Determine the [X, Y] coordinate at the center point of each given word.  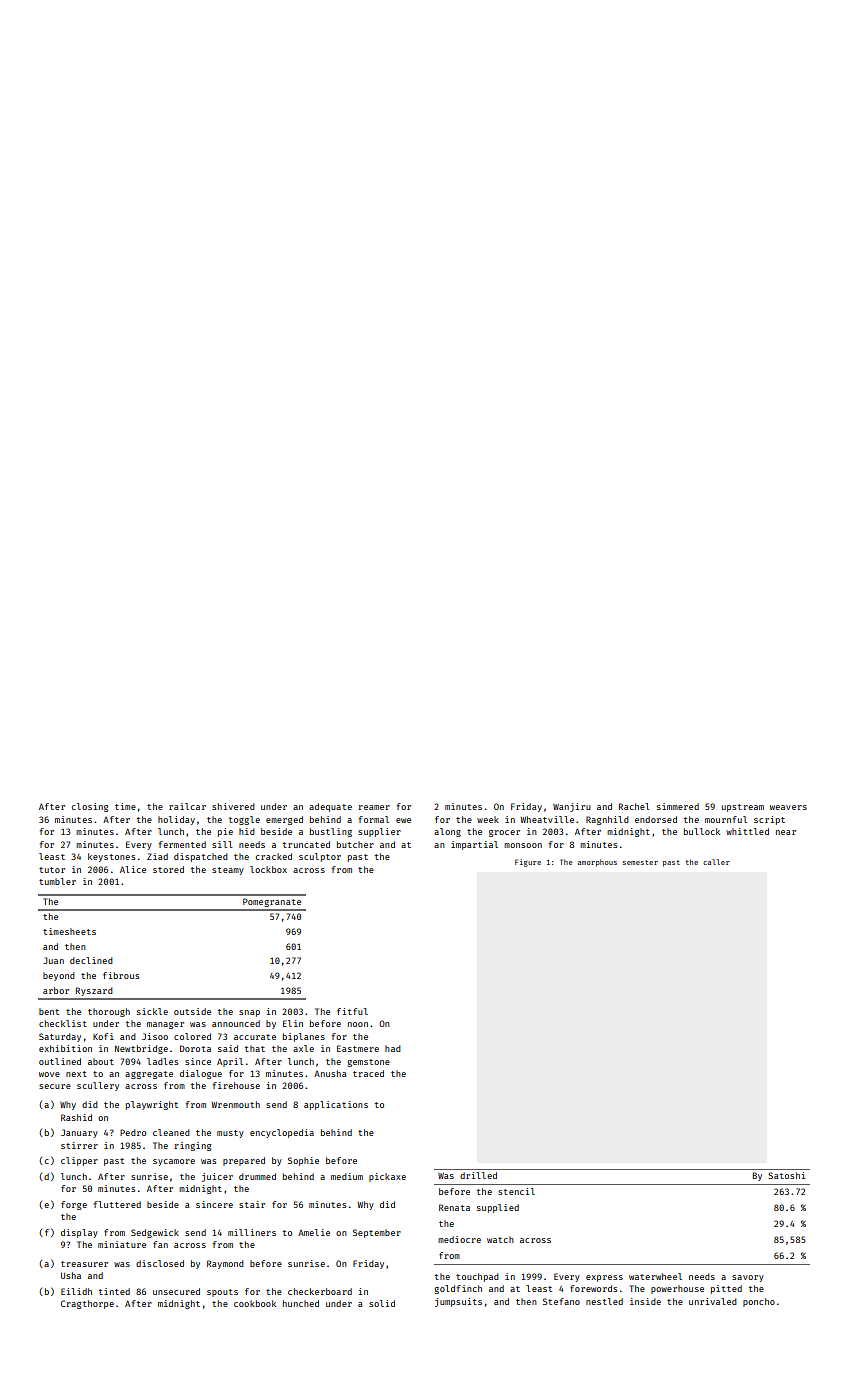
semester [640, 862]
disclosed [160, 1263]
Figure [528, 863]
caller [716, 862]
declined [91, 960]
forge [74, 1205]
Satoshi [786, 1175]
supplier [379, 832]
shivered [233, 806]
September [377, 1233]
